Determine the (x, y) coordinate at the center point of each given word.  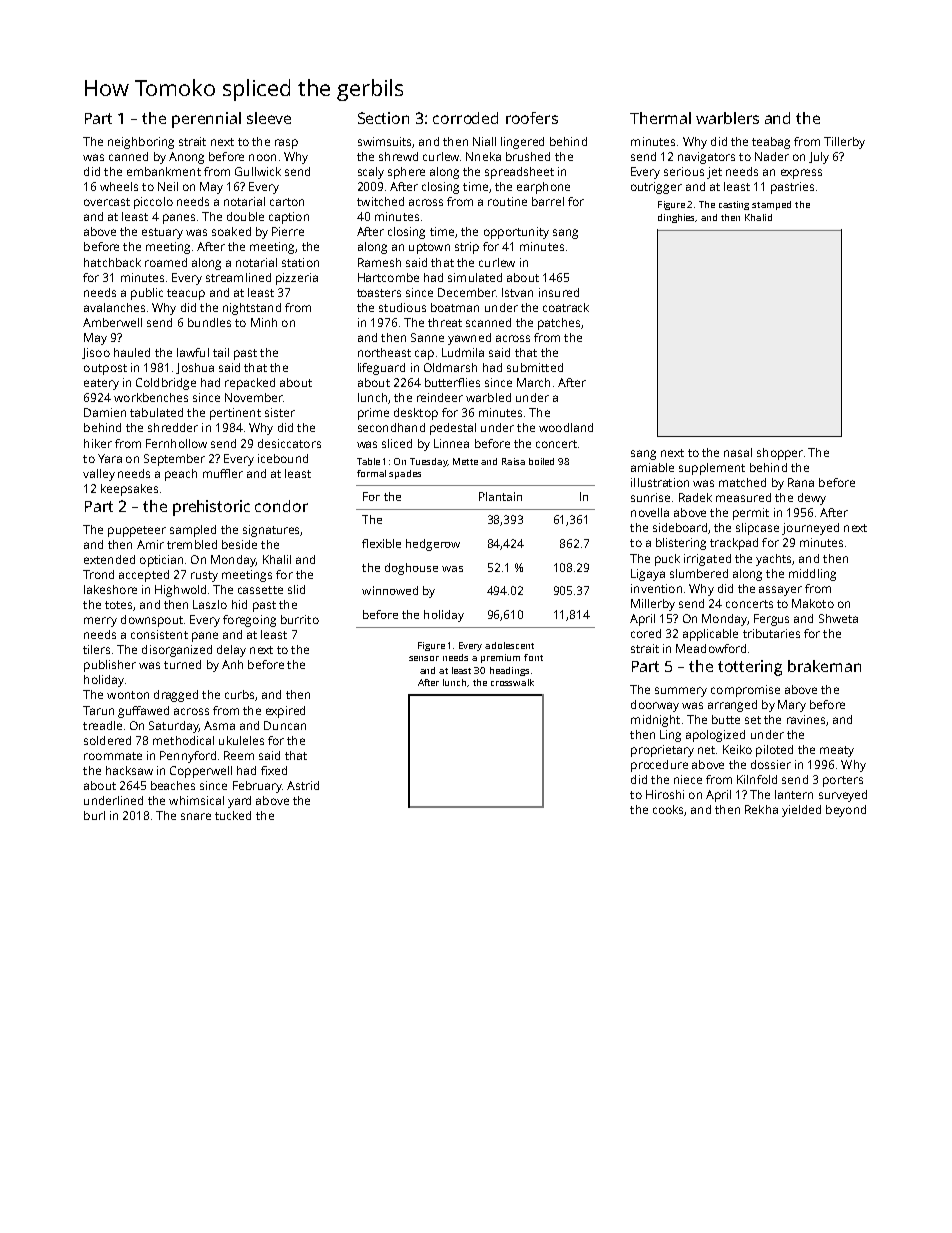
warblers (727, 118)
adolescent (509, 645)
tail (221, 352)
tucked (233, 815)
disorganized (177, 651)
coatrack (566, 307)
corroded (465, 118)
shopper (780, 454)
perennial (206, 120)
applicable (710, 635)
